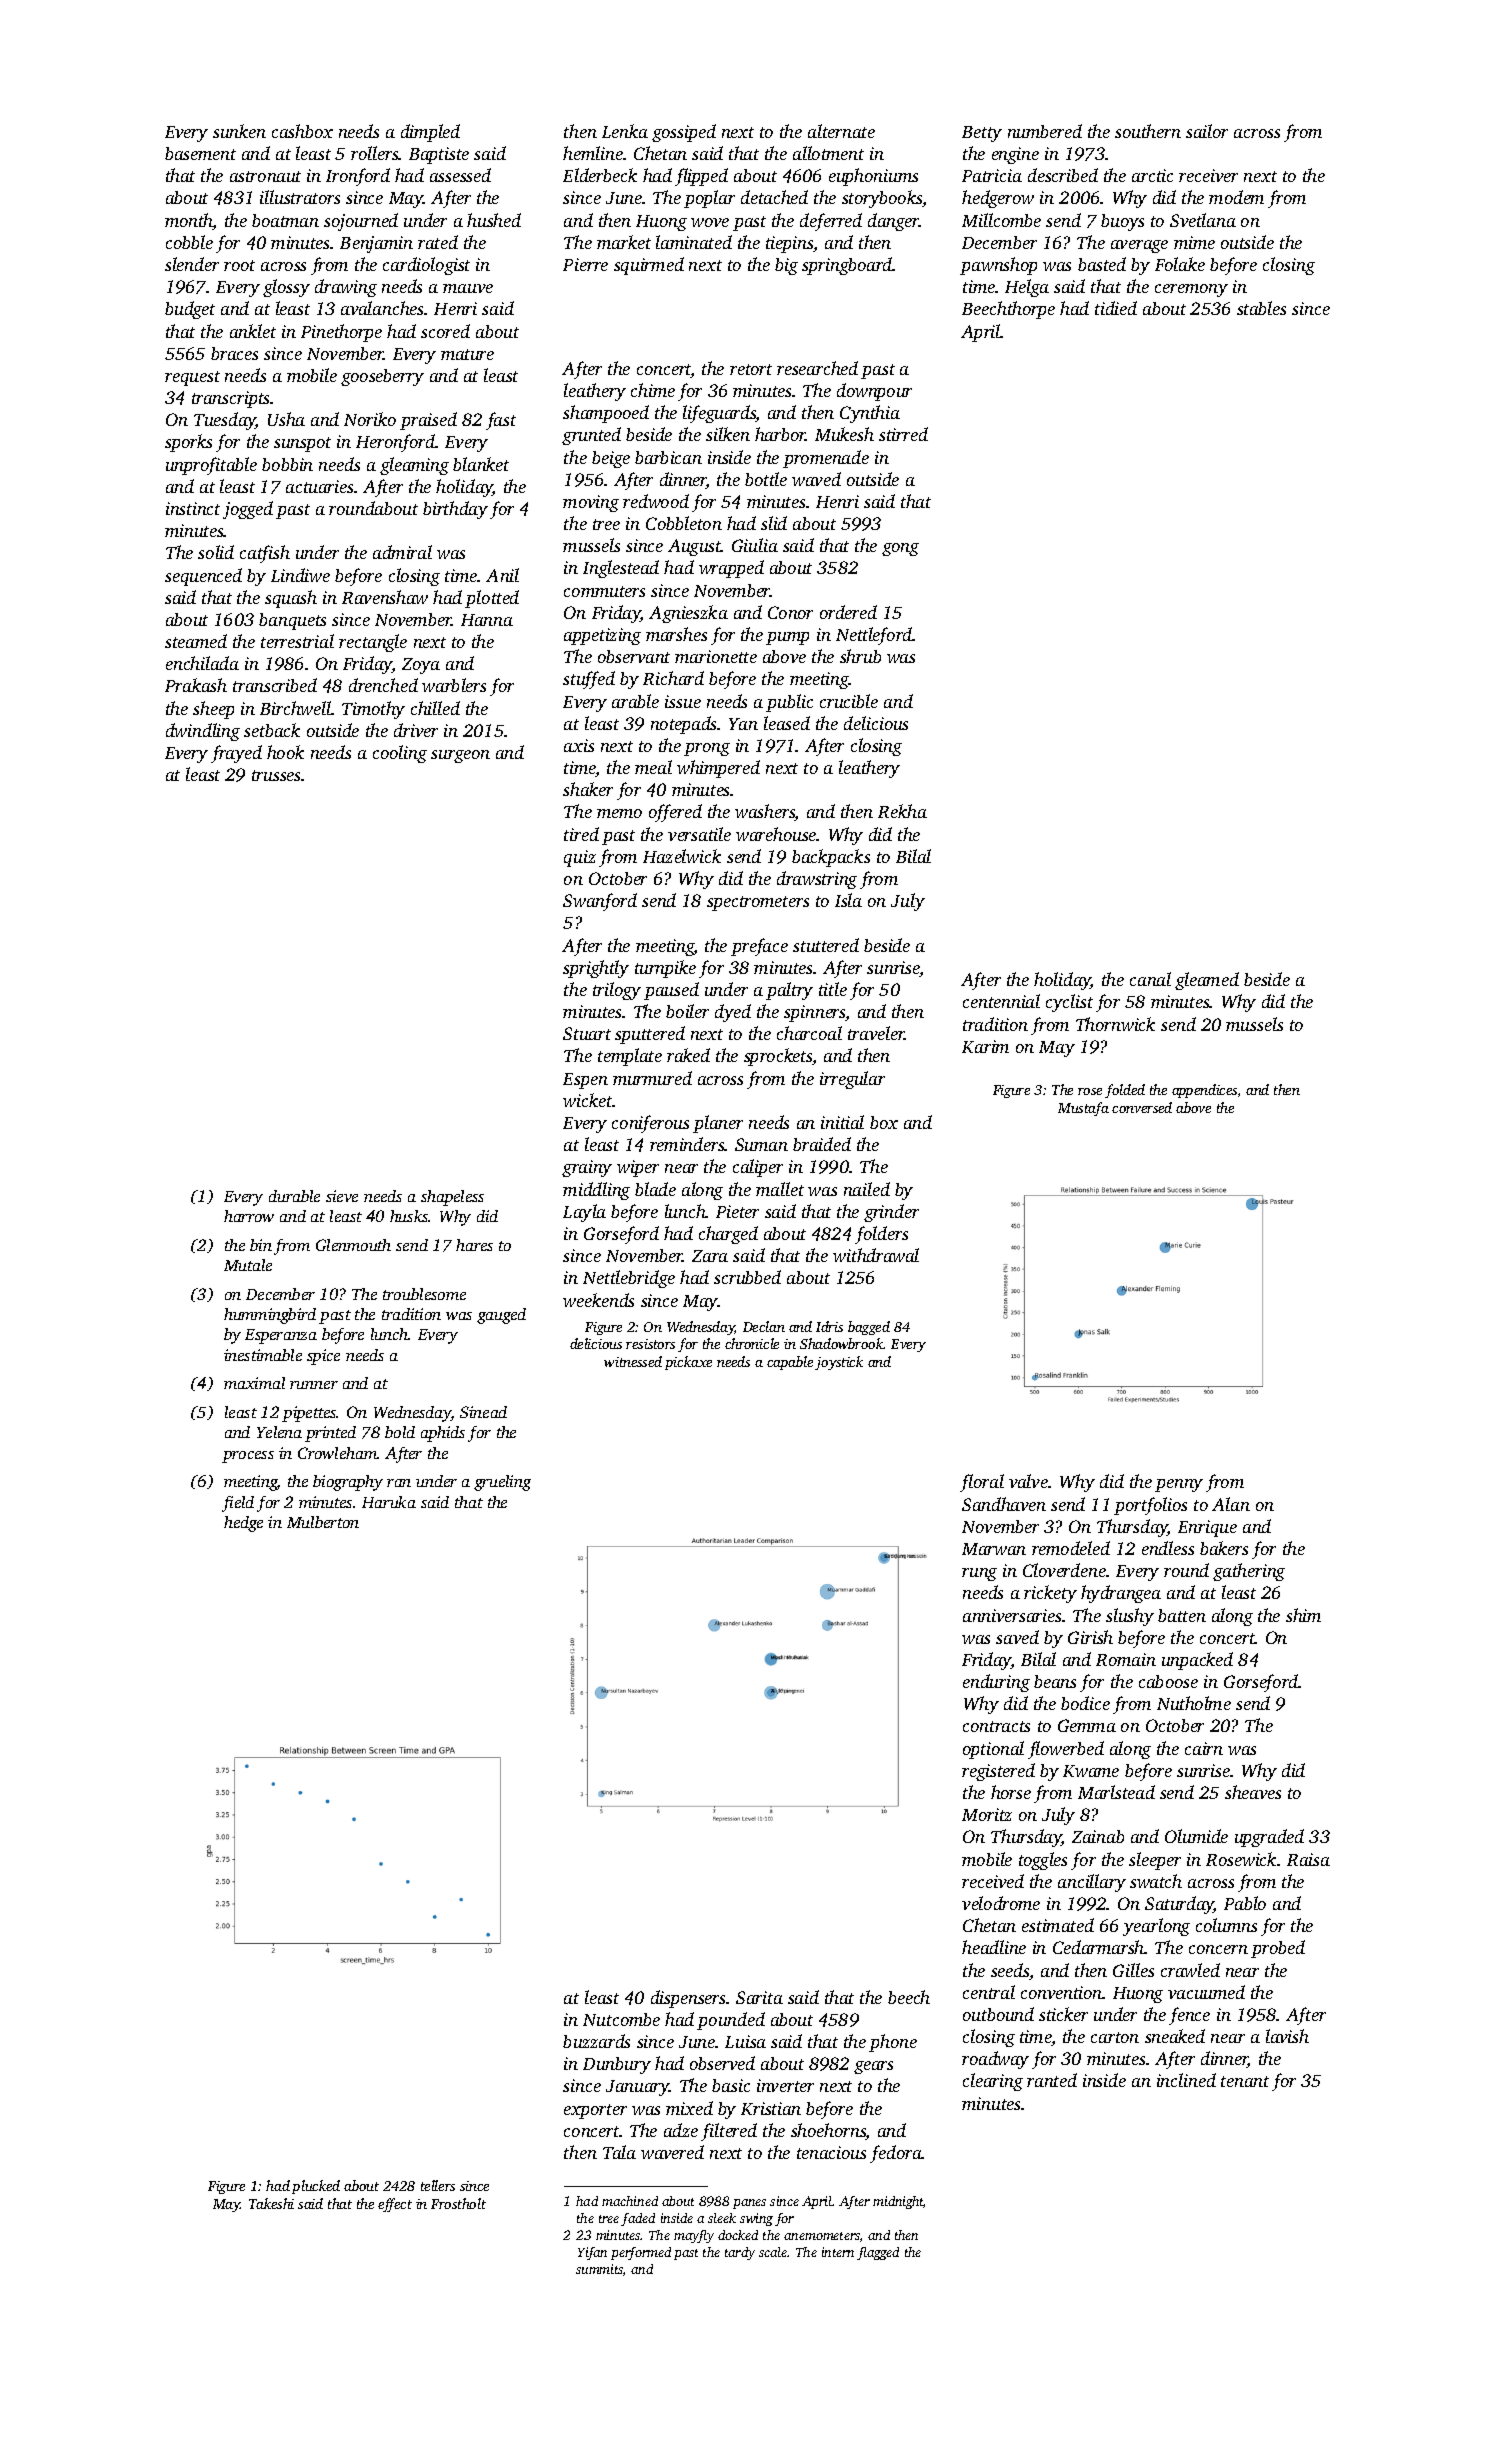  I want to click on Takeshi, so click(271, 2203).
